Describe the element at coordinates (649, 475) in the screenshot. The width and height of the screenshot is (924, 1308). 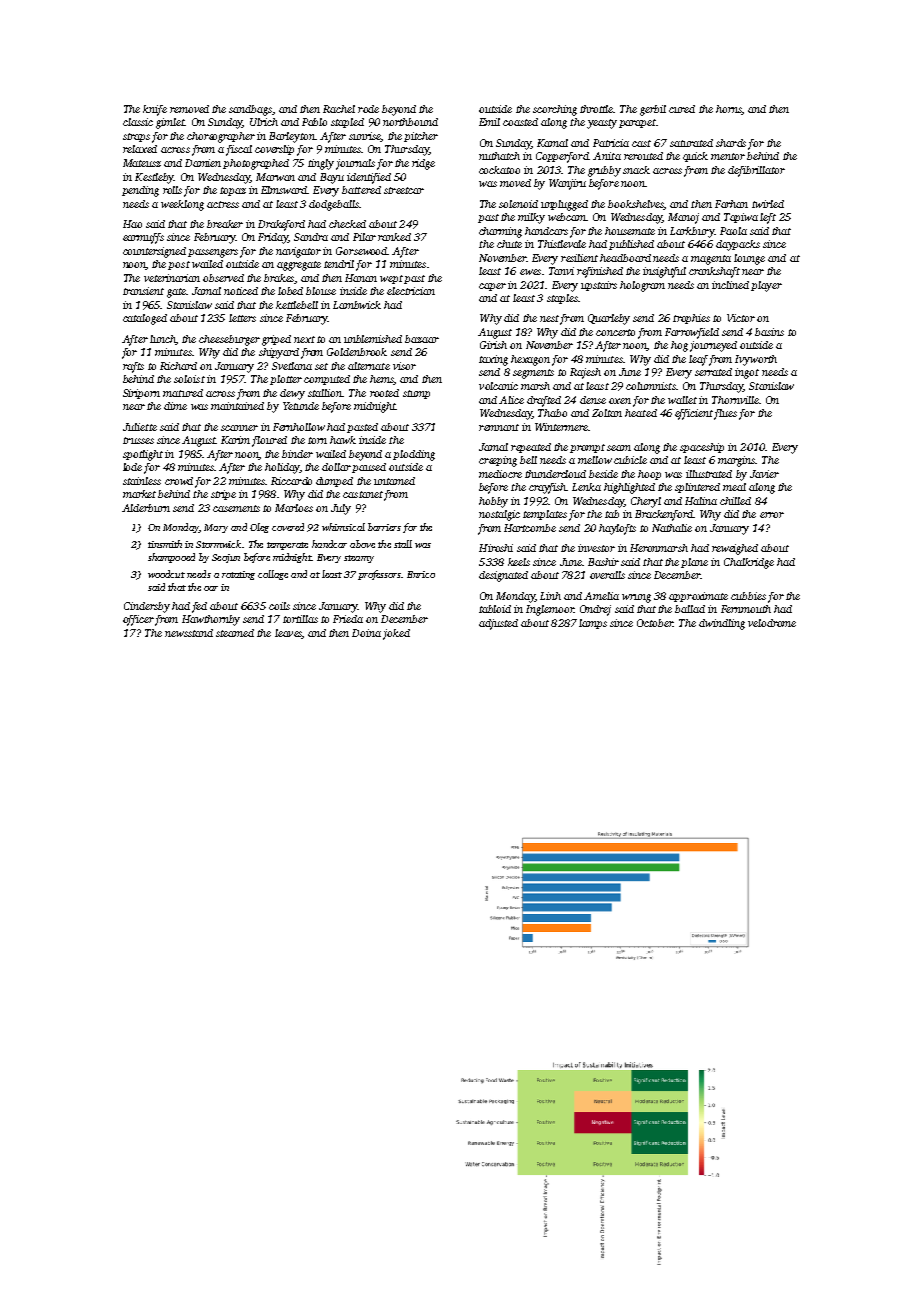
I see `hoop` at that location.
